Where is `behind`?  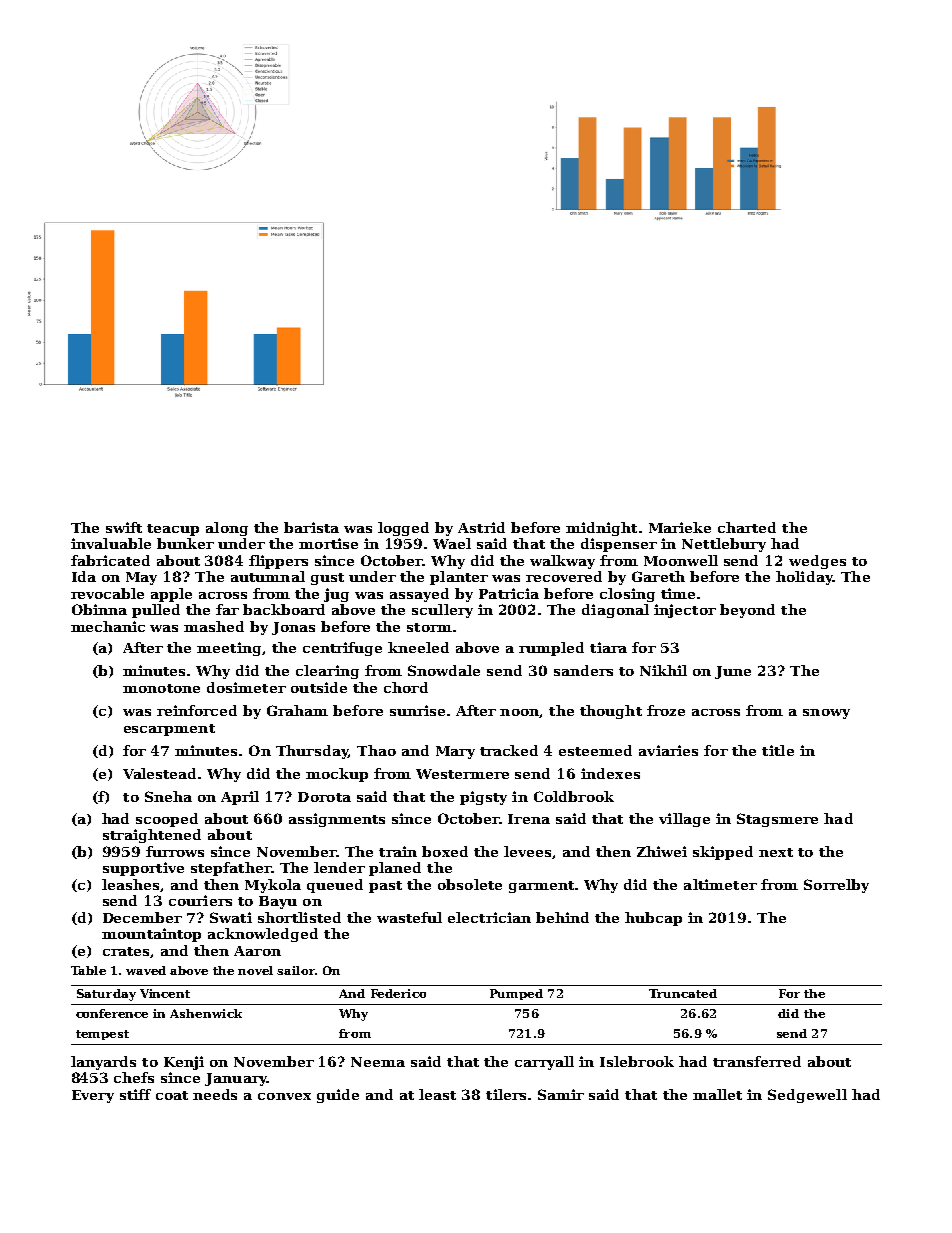 behind is located at coordinates (562, 917).
